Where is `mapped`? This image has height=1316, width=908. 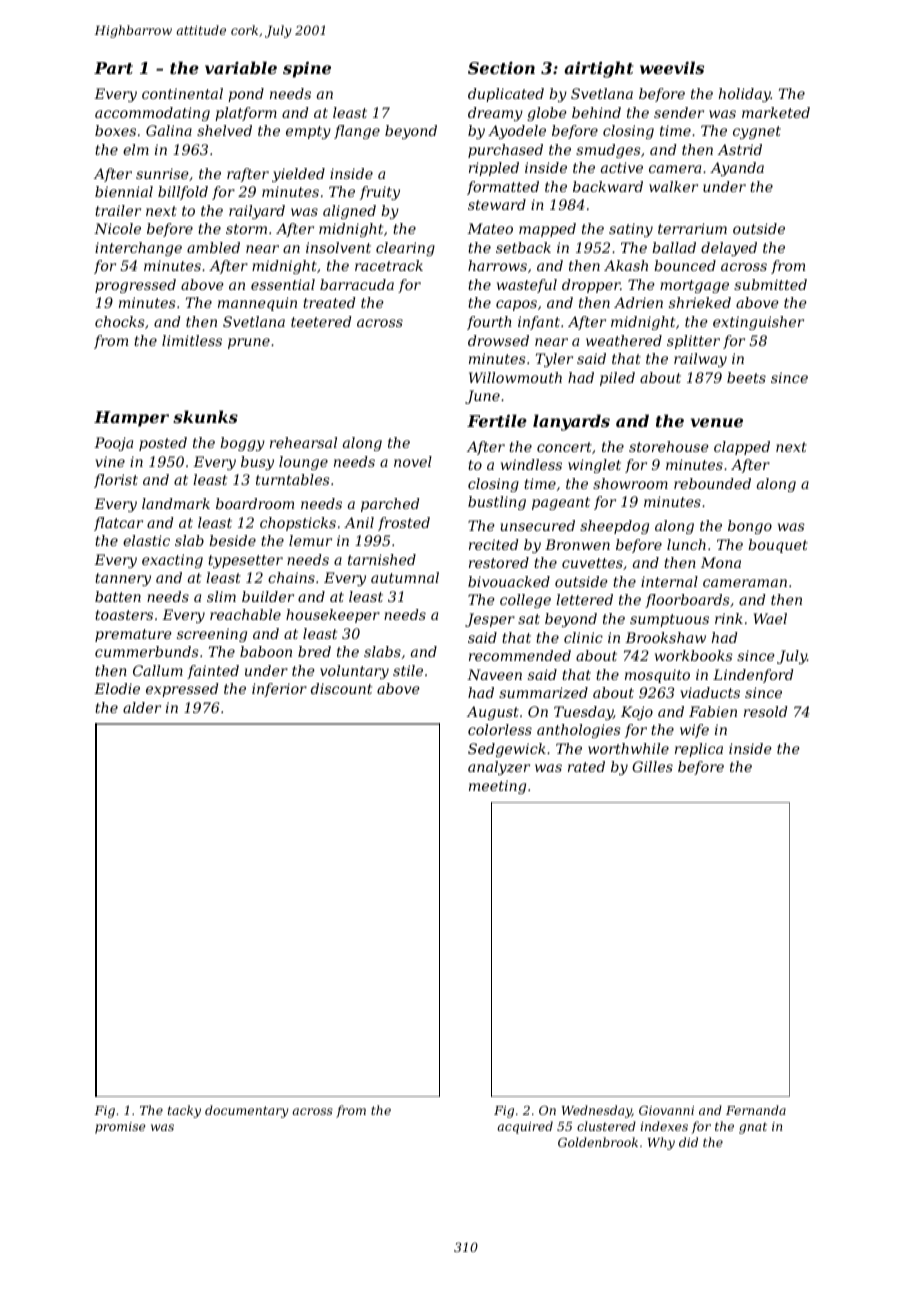
mapped is located at coordinates (547, 230).
